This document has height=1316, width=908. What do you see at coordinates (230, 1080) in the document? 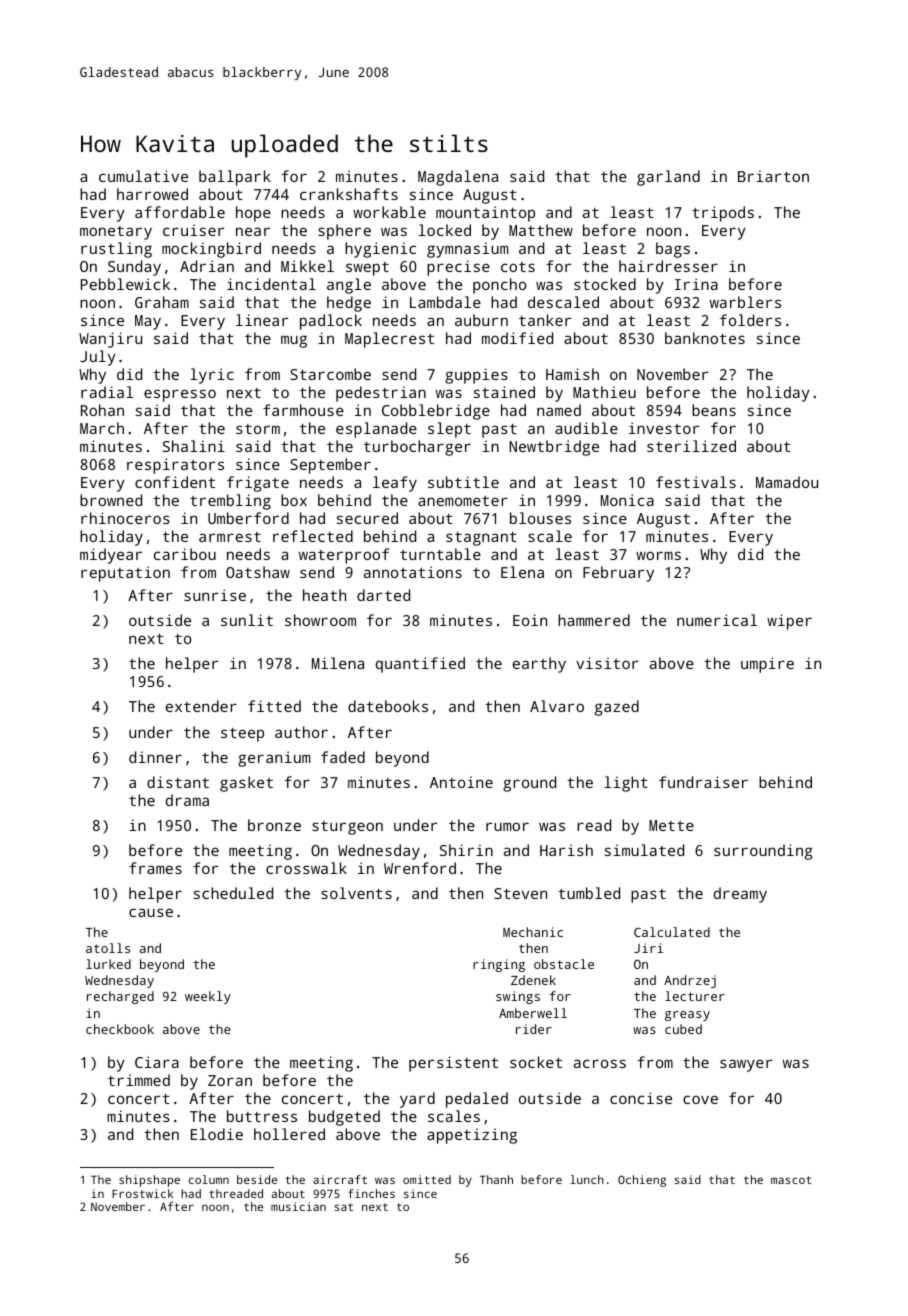
I see `Zoran` at bounding box center [230, 1080].
